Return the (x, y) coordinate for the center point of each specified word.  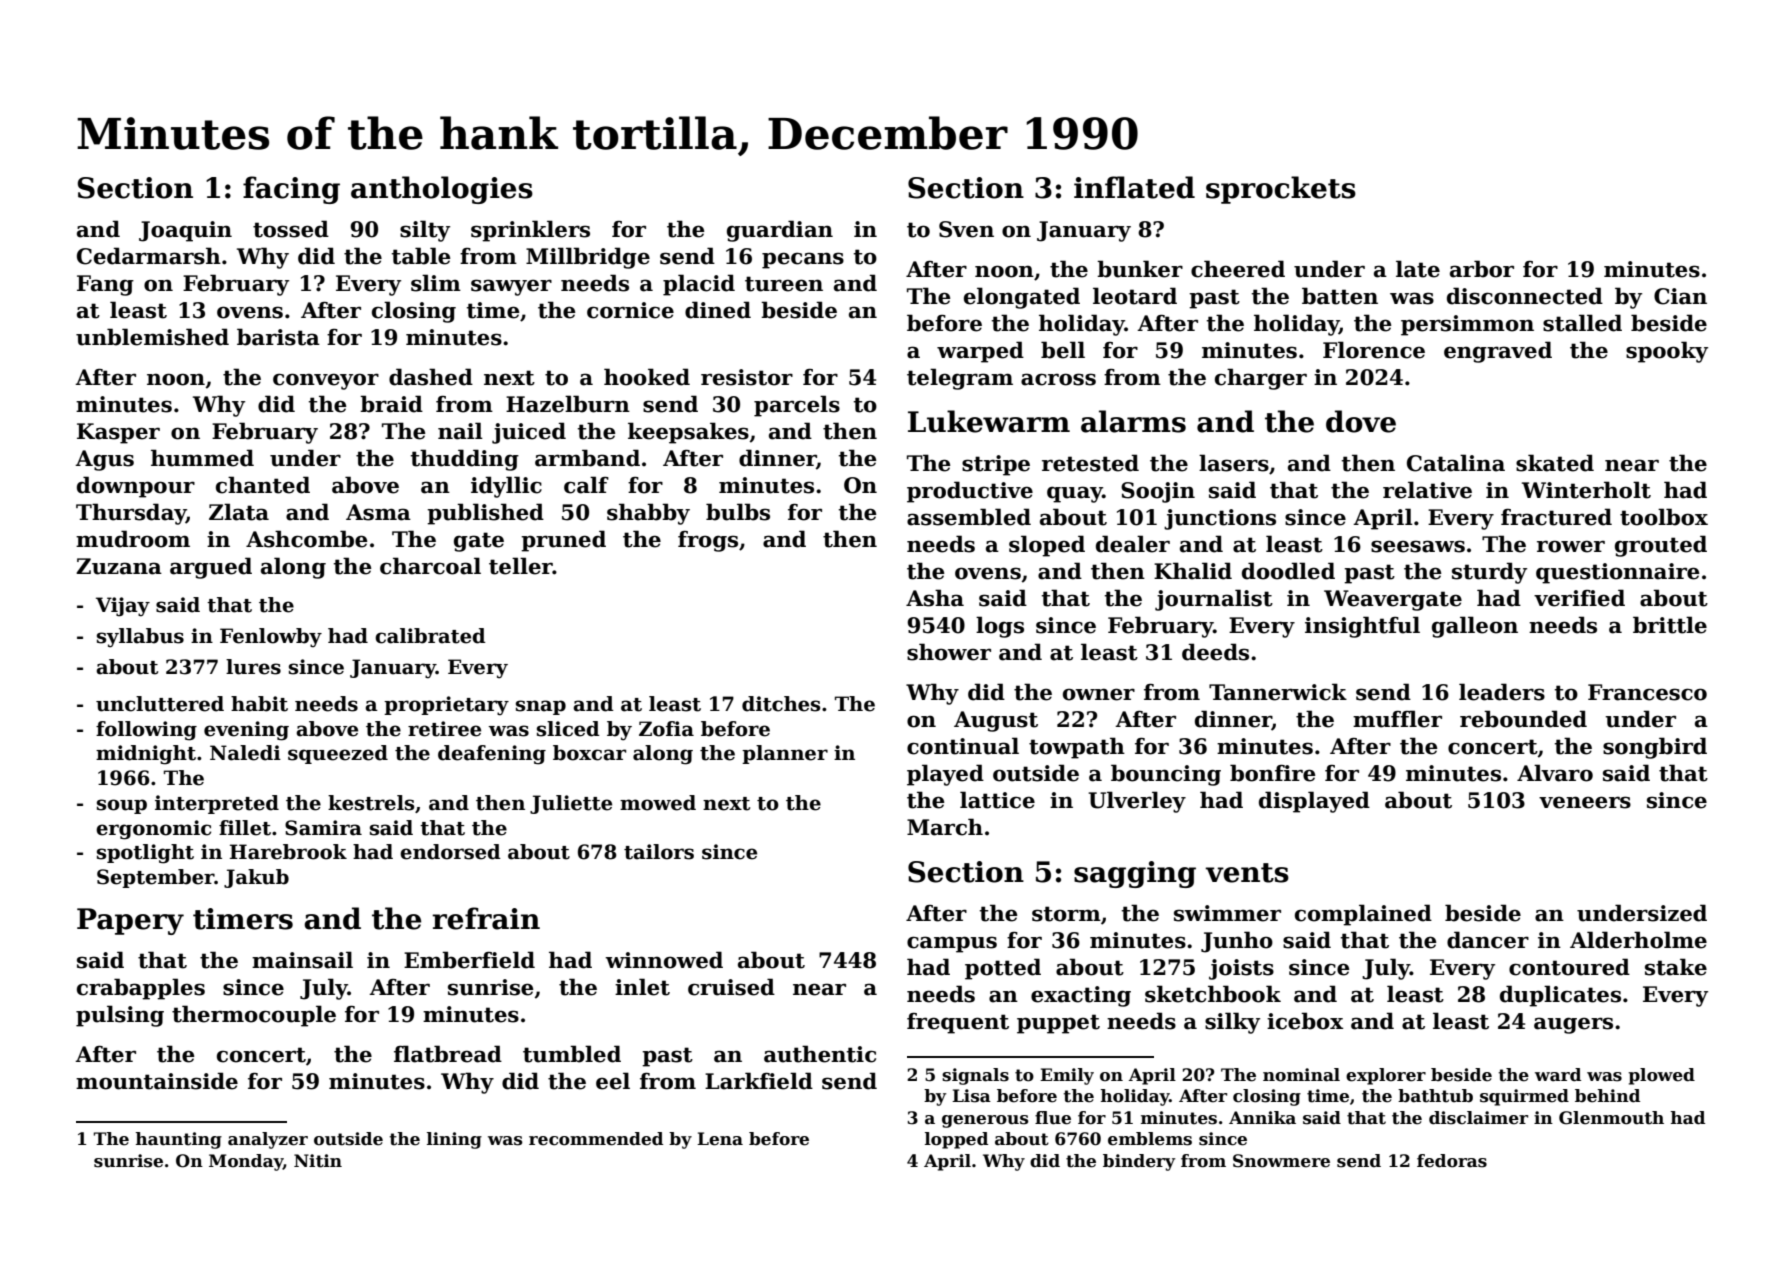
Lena (720, 1139)
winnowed (664, 960)
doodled (1288, 571)
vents (1247, 873)
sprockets (1281, 190)
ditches (781, 704)
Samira (323, 828)
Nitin (318, 1161)
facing (291, 190)
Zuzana (119, 566)
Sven (966, 229)
